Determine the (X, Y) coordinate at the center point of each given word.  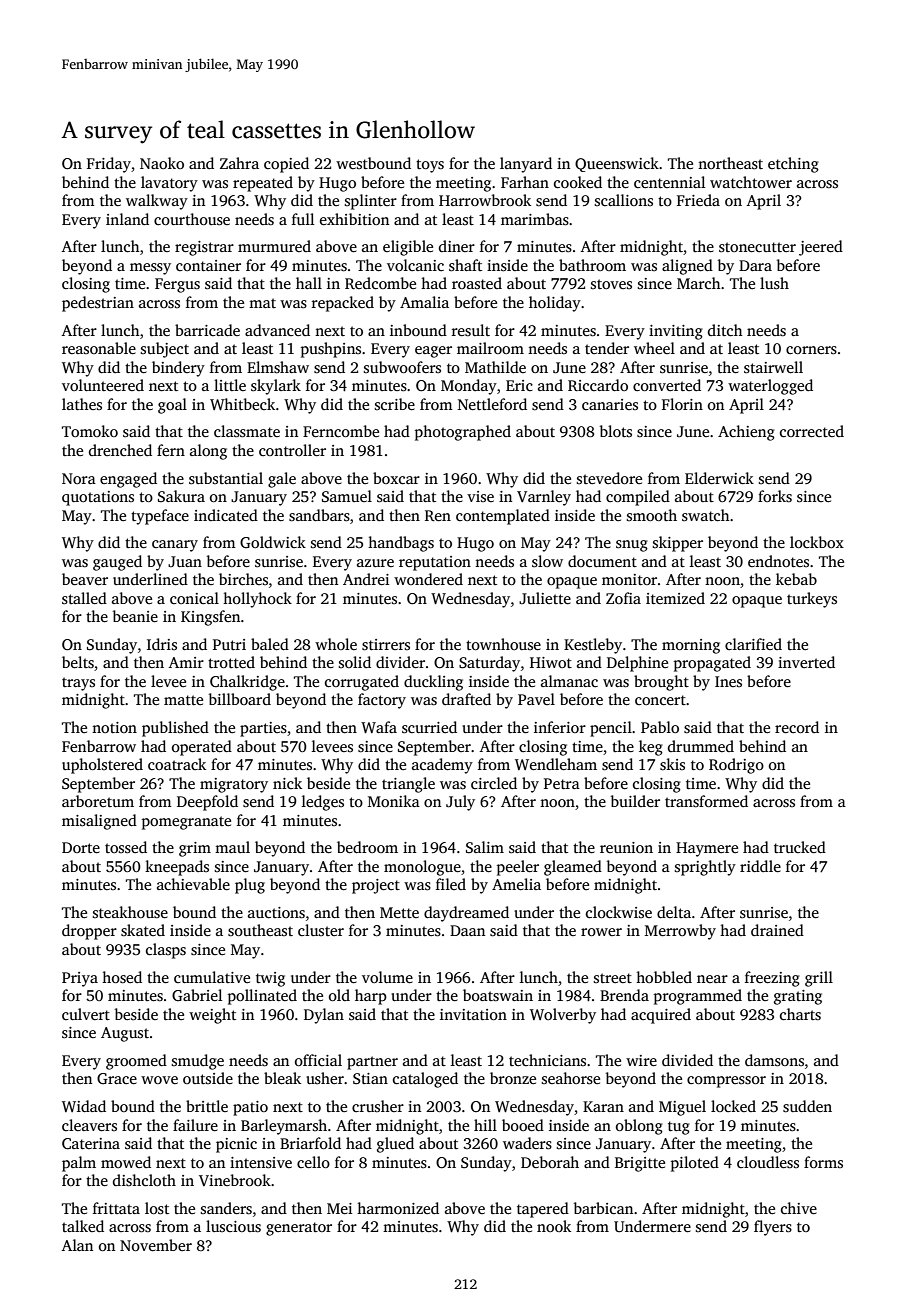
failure (195, 1125)
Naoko (162, 163)
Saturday (489, 664)
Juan (185, 561)
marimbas (535, 219)
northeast (730, 163)
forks (775, 496)
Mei (339, 1208)
